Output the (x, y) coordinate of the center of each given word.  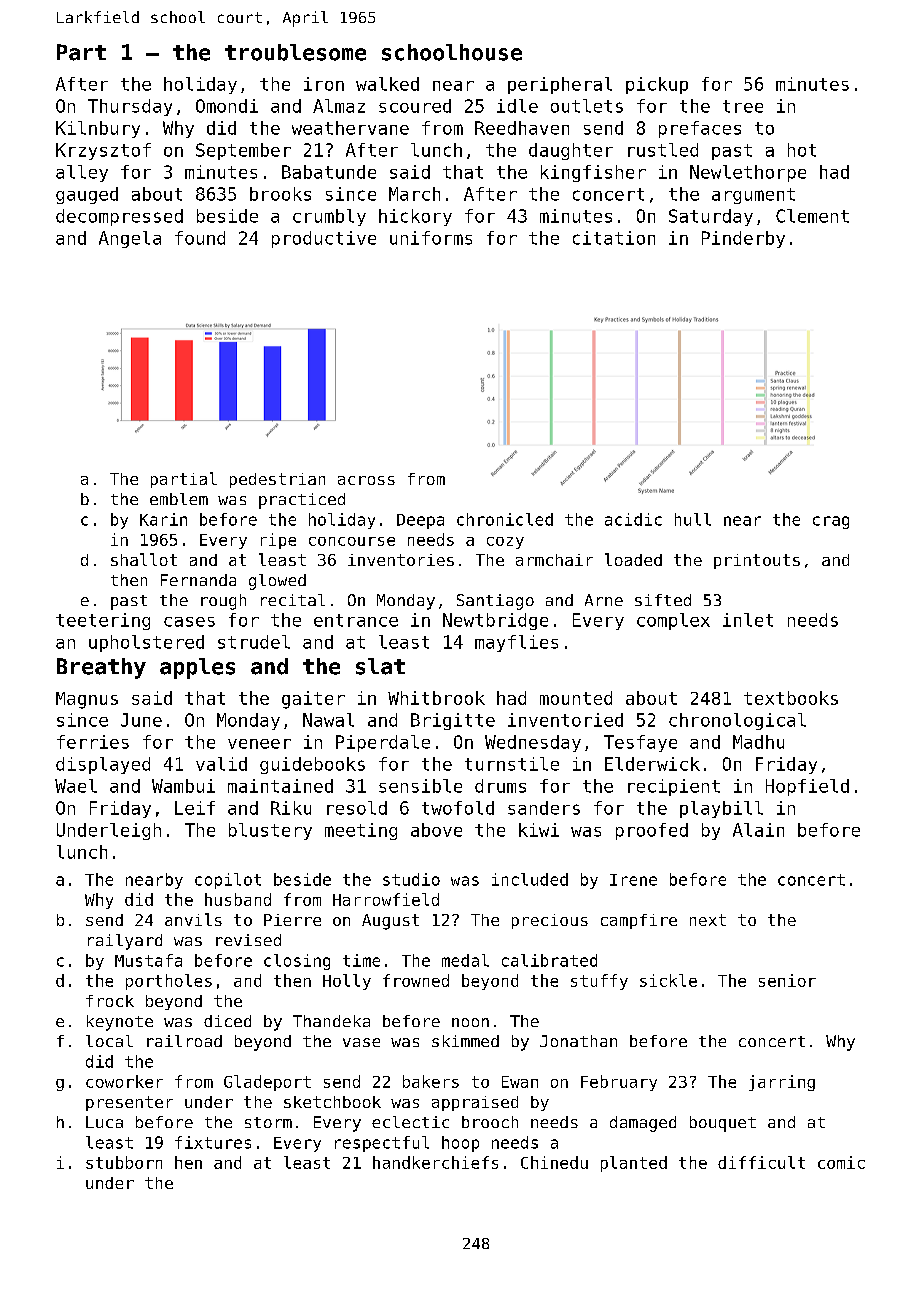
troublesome (295, 52)
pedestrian (277, 480)
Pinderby (743, 239)
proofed (652, 831)
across (366, 480)
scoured (415, 106)
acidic (633, 519)
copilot (228, 881)
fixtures (213, 1142)
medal (465, 960)
